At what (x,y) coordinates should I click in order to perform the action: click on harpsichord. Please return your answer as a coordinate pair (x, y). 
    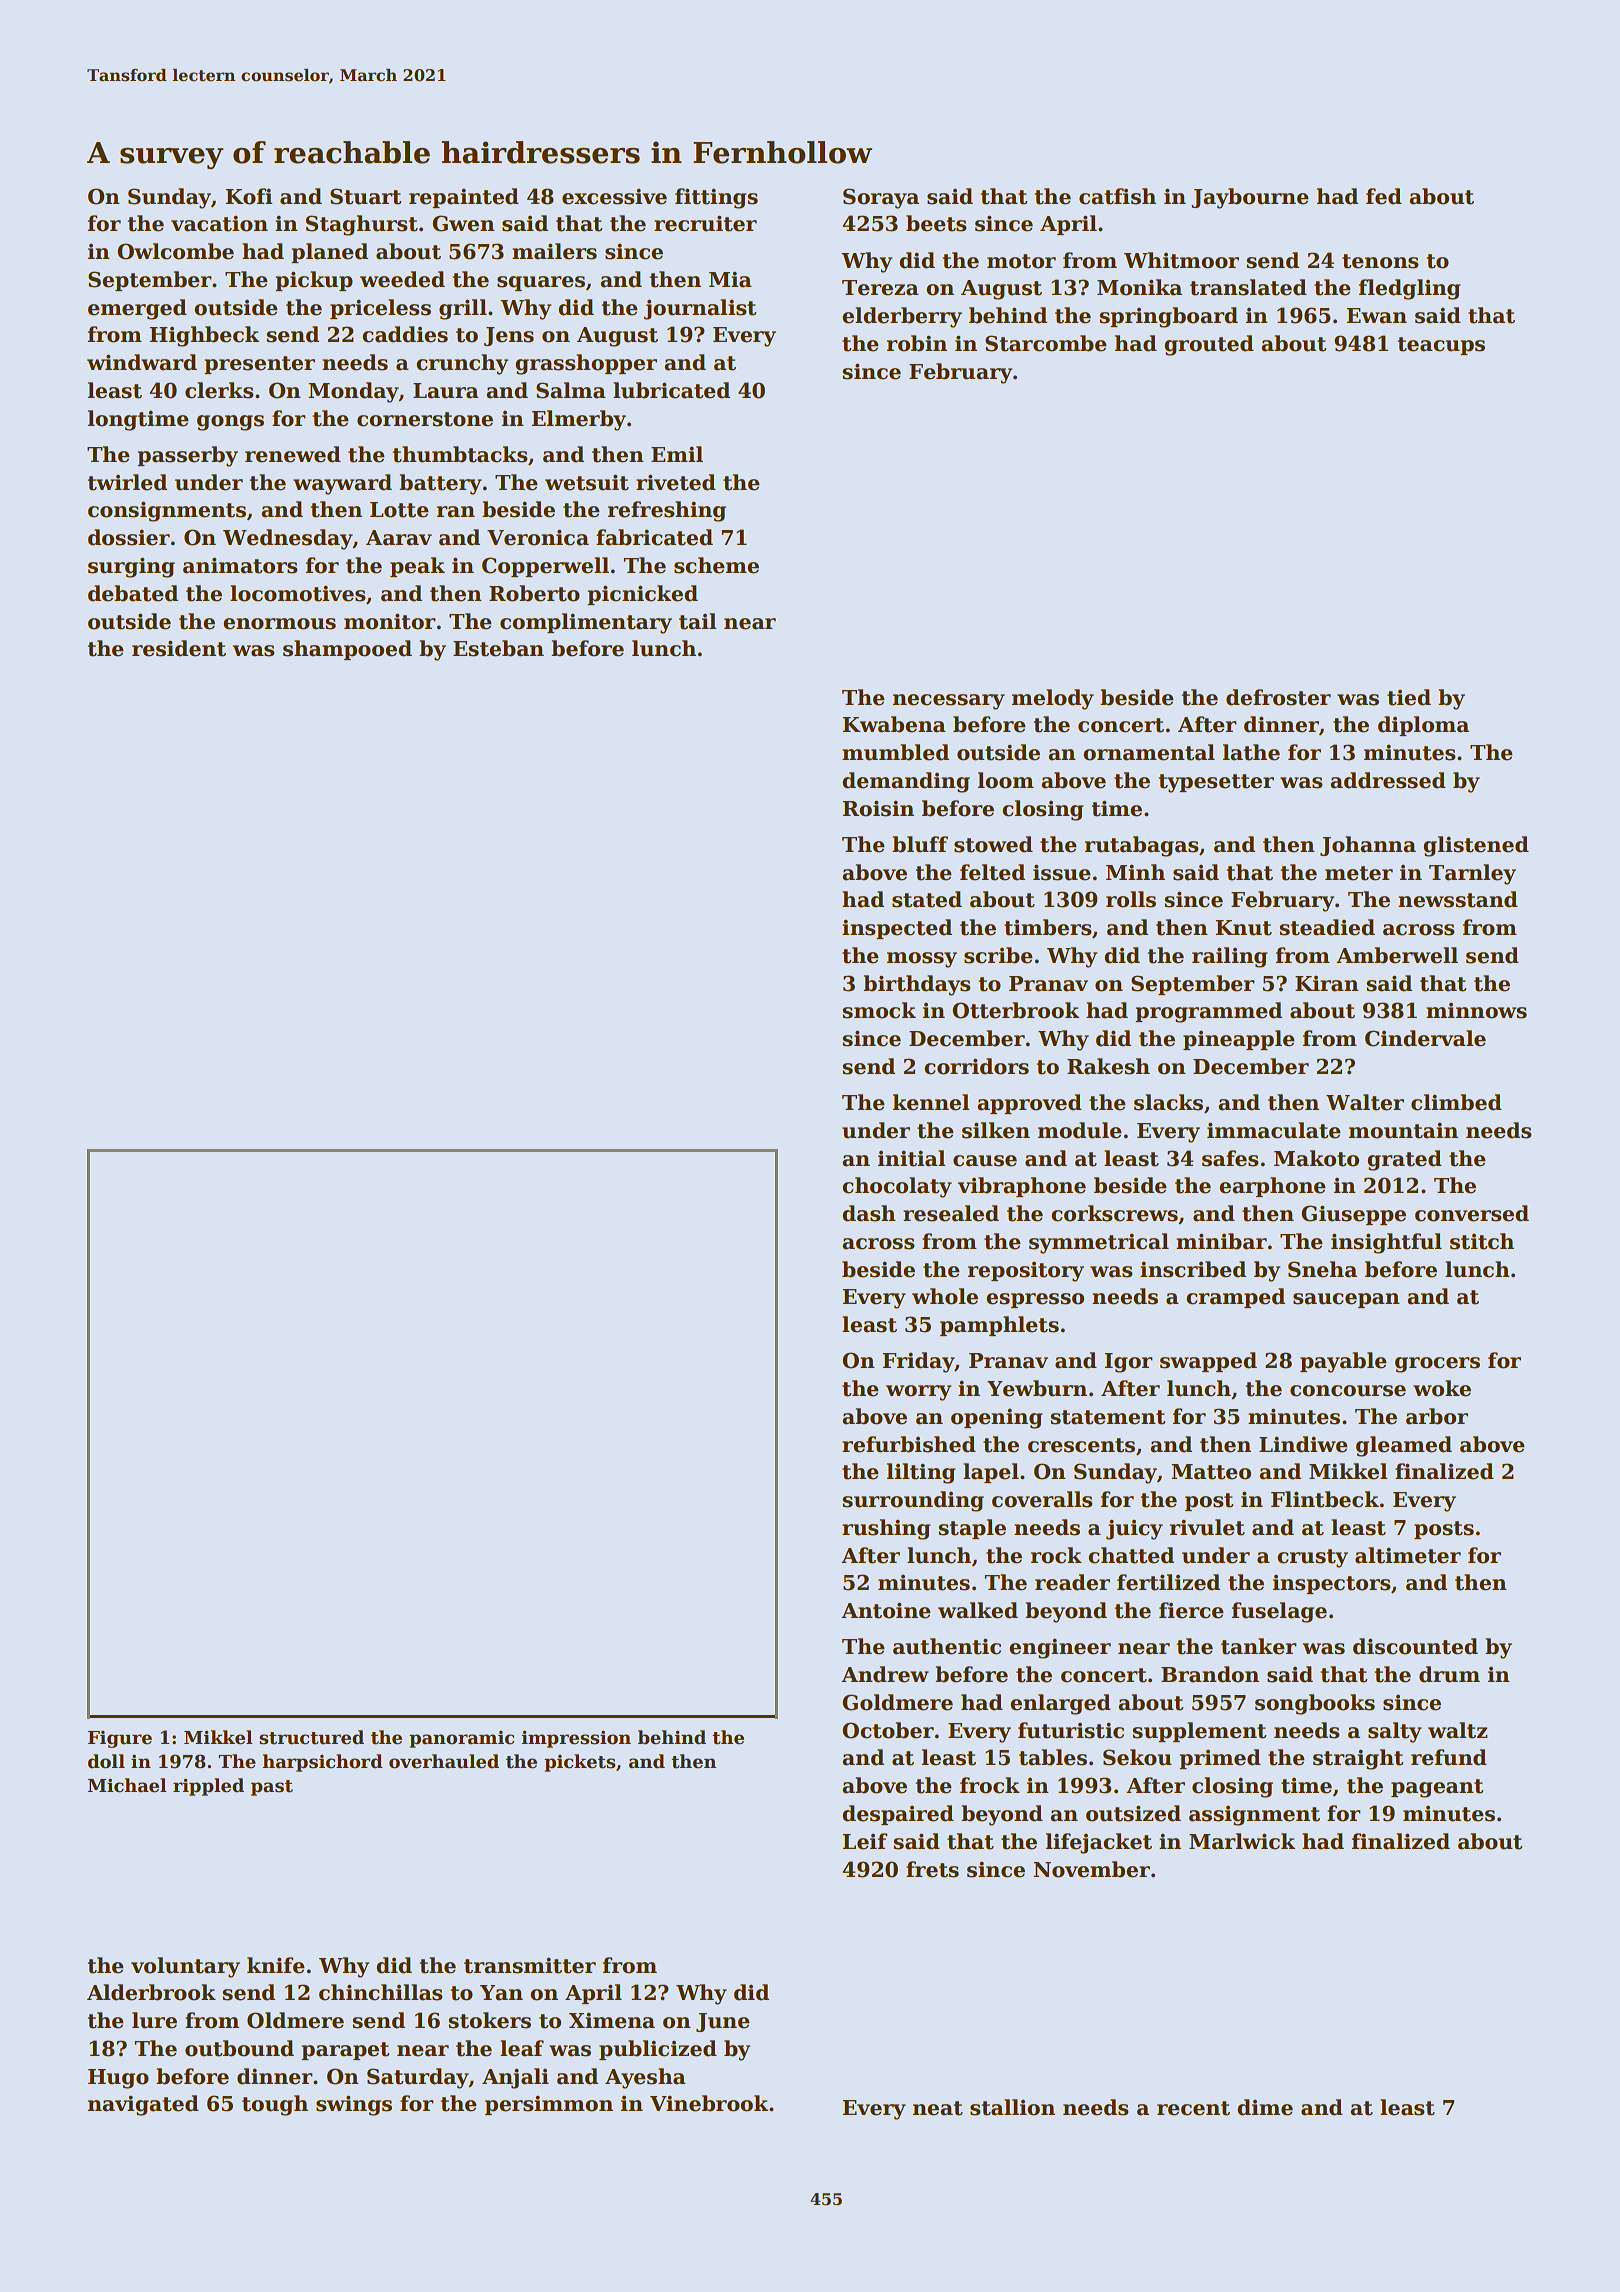
    Looking at the image, I should click on (322, 1763).
